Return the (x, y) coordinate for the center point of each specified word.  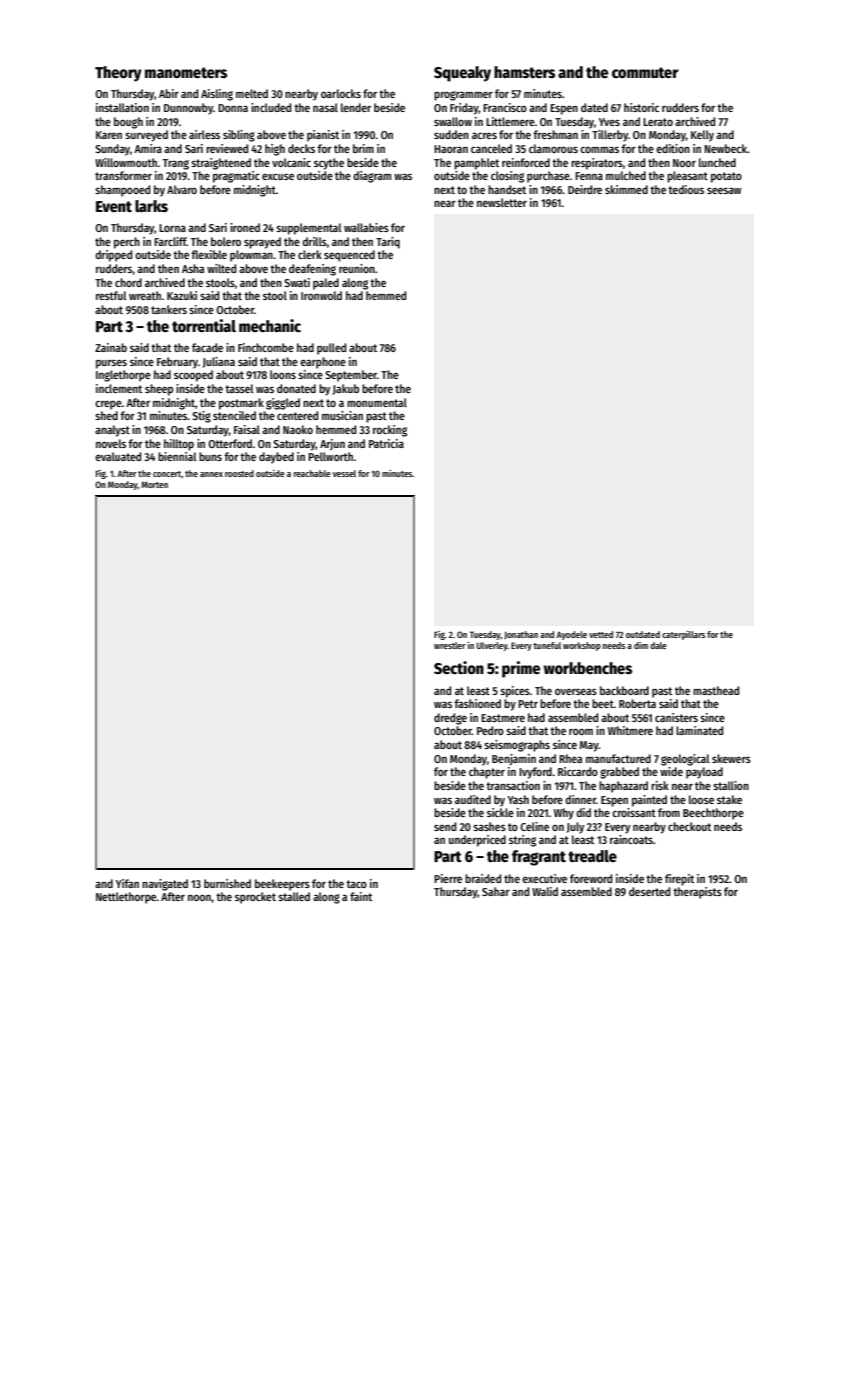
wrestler (450, 645)
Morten (154, 484)
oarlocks (341, 93)
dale (658, 645)
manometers (186, 73)
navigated (165, 885)
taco (356, 884)
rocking (390, 431)
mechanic (270, 326)
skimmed (626, 189)
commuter (645, 72)
